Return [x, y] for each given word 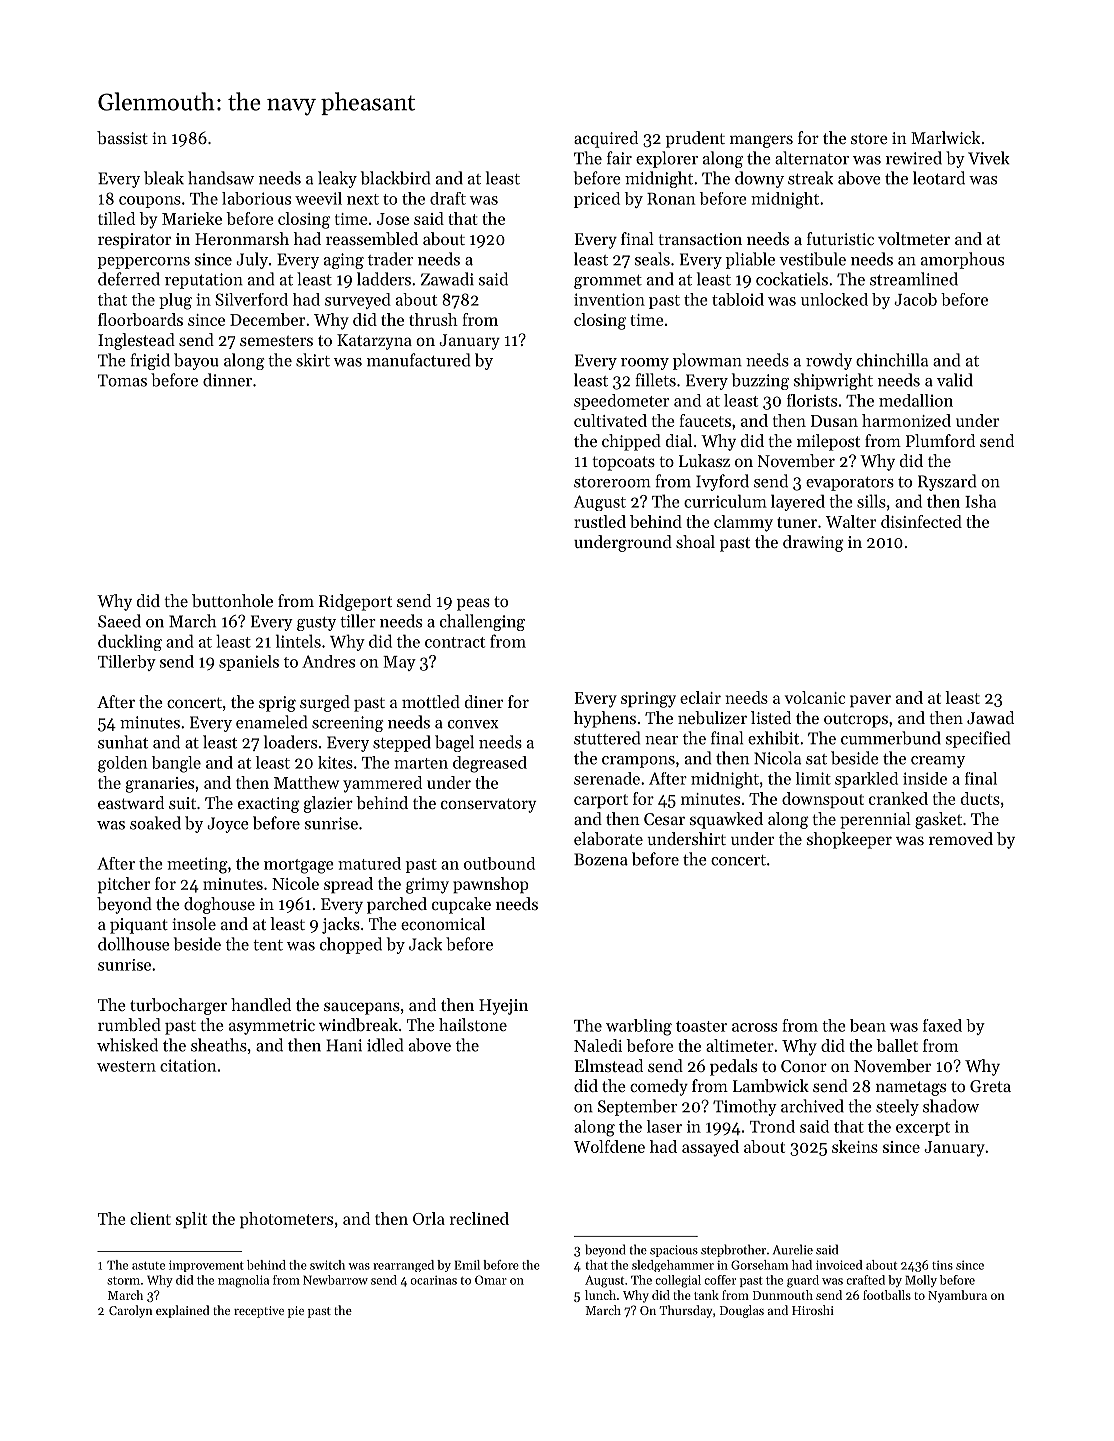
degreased [490, 764]
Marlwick [945, 137]
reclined [479, 1218]
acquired [606, 139]
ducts [980, 798]
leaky [337, 179]
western [126, 1066]
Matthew [306, 782]
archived [812, 1106]
